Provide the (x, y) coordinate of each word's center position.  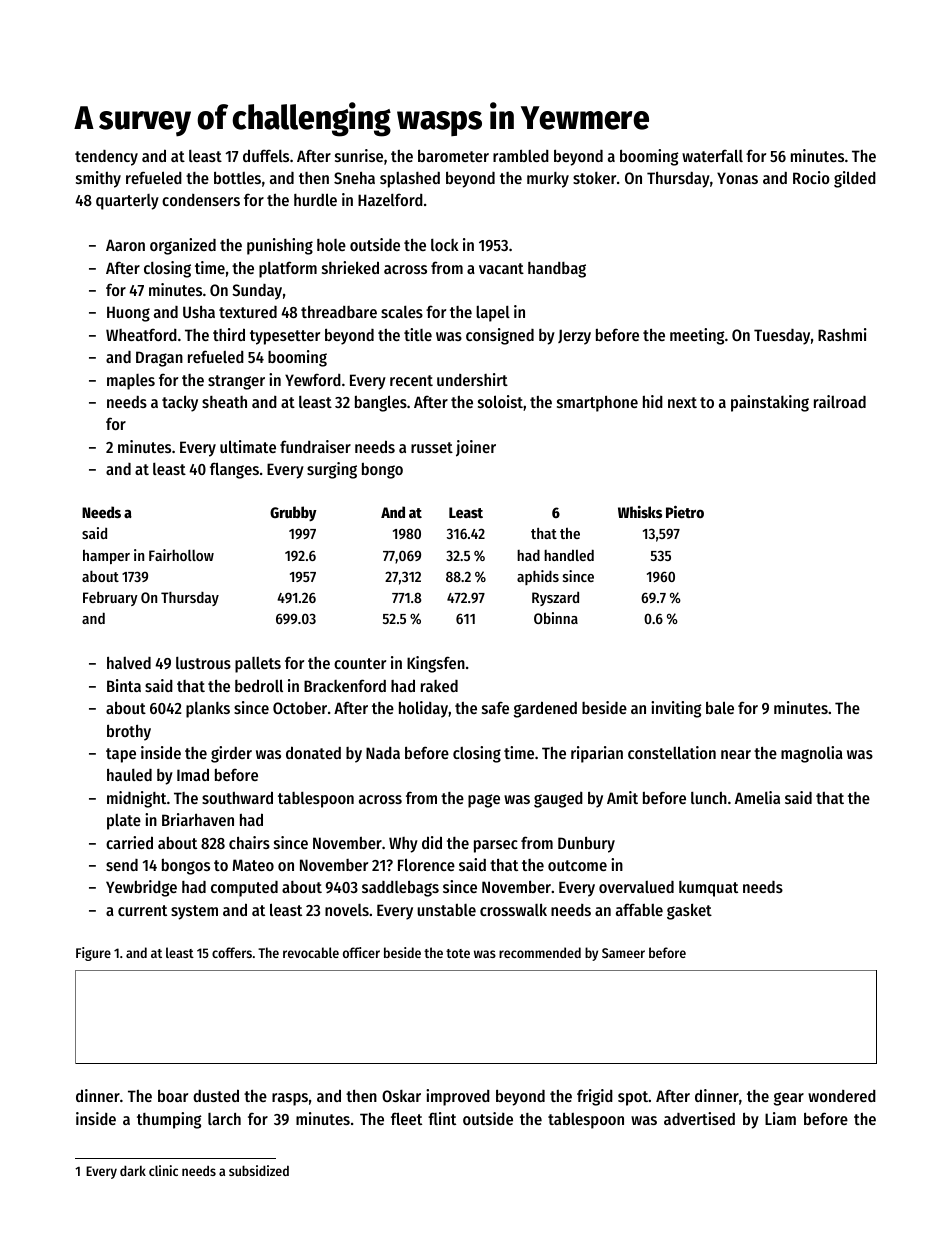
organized (183, 246)
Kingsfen (436, 664)
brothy (129, 732)
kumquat (708, 889)
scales (402, 312)
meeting (697, 336)
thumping (169, 1120)
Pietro (685, 511)
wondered (842, 1096)
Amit (622, 797)
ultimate (248, 446)
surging (332, 470)
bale (720, 707)
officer (361, 952)
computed (244, 889)
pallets (258, 665)
